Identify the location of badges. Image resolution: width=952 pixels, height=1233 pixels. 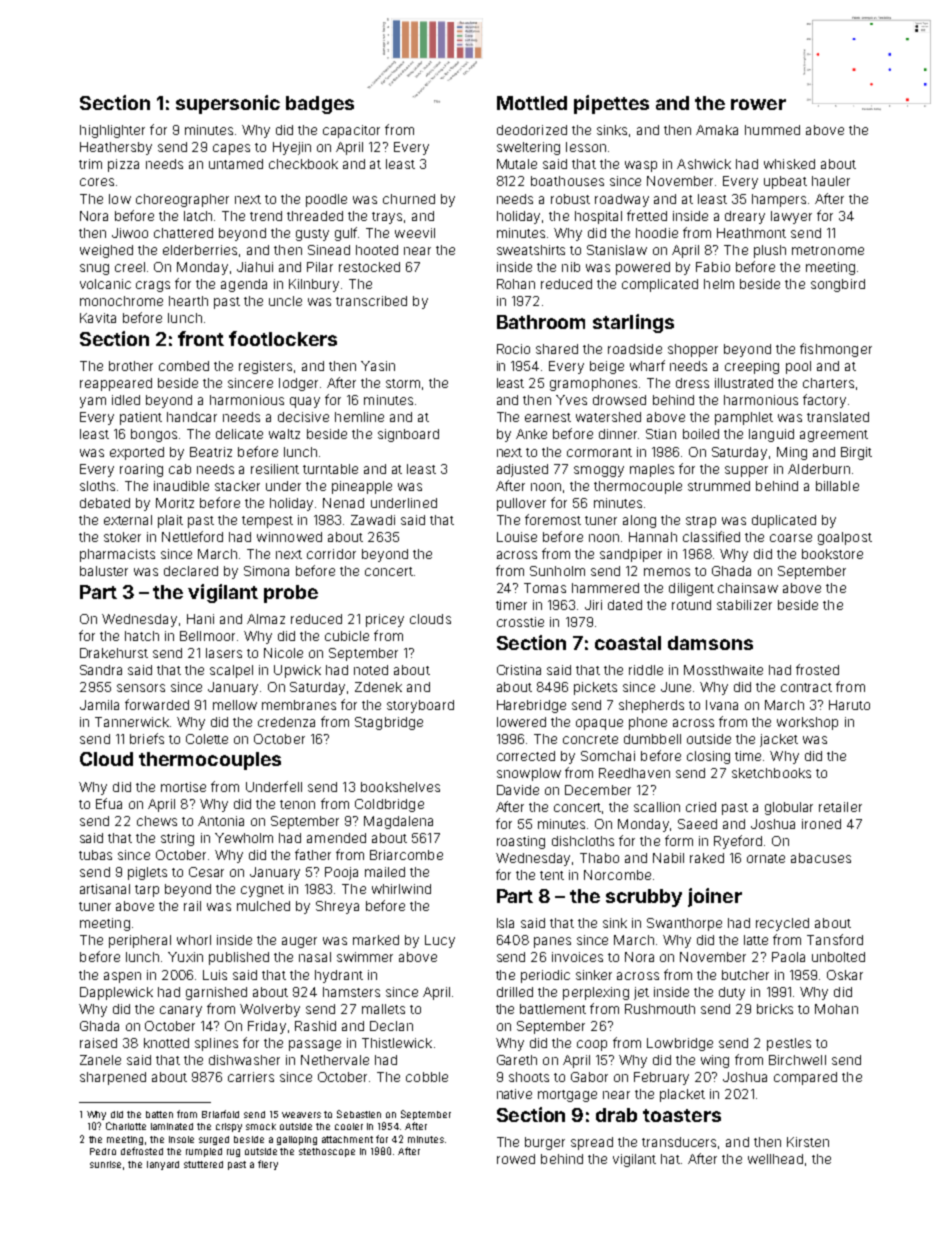
(320, 105).
